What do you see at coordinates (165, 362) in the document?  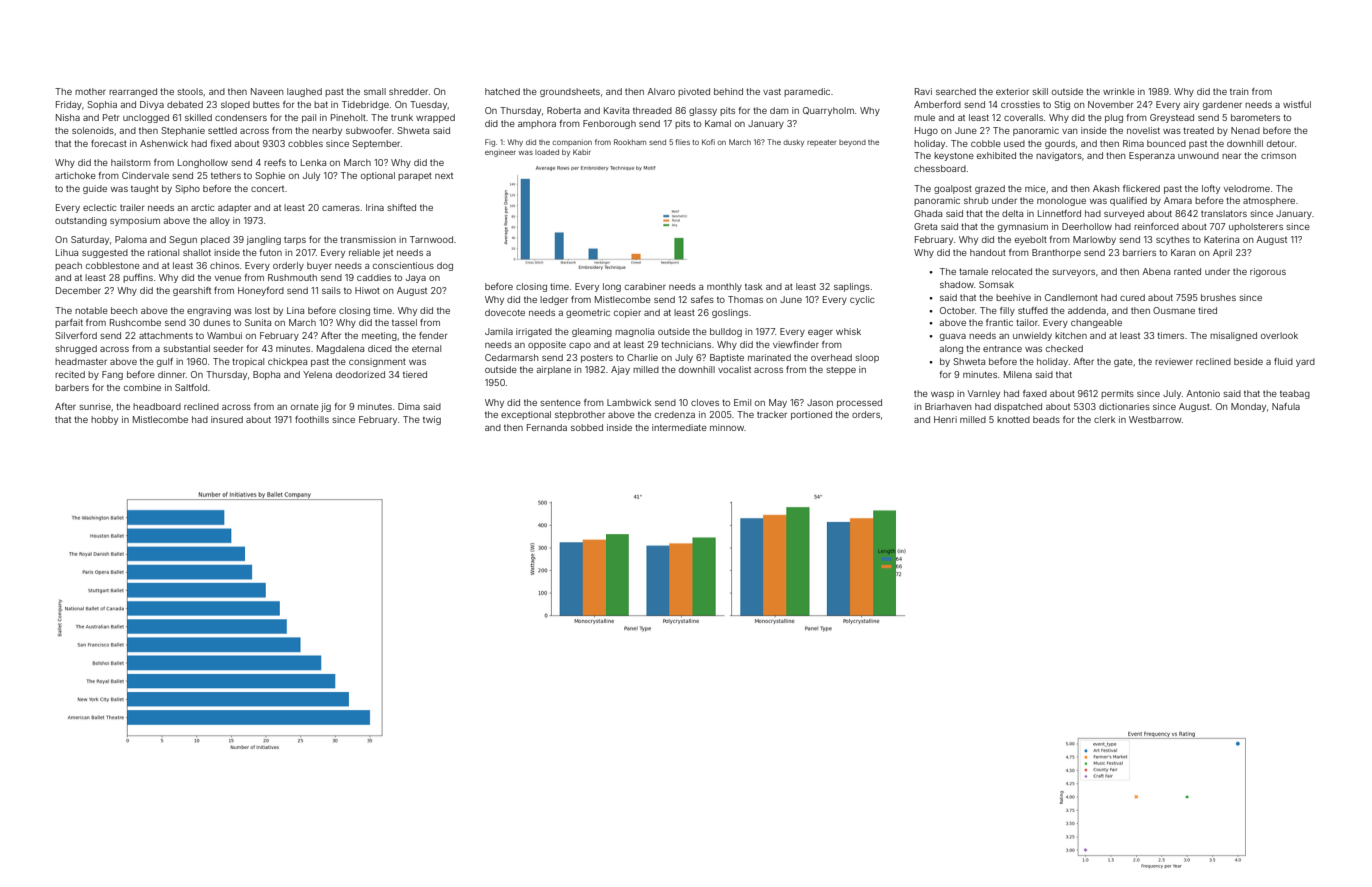 I see `gulf` at bounding box center [165, 362].
